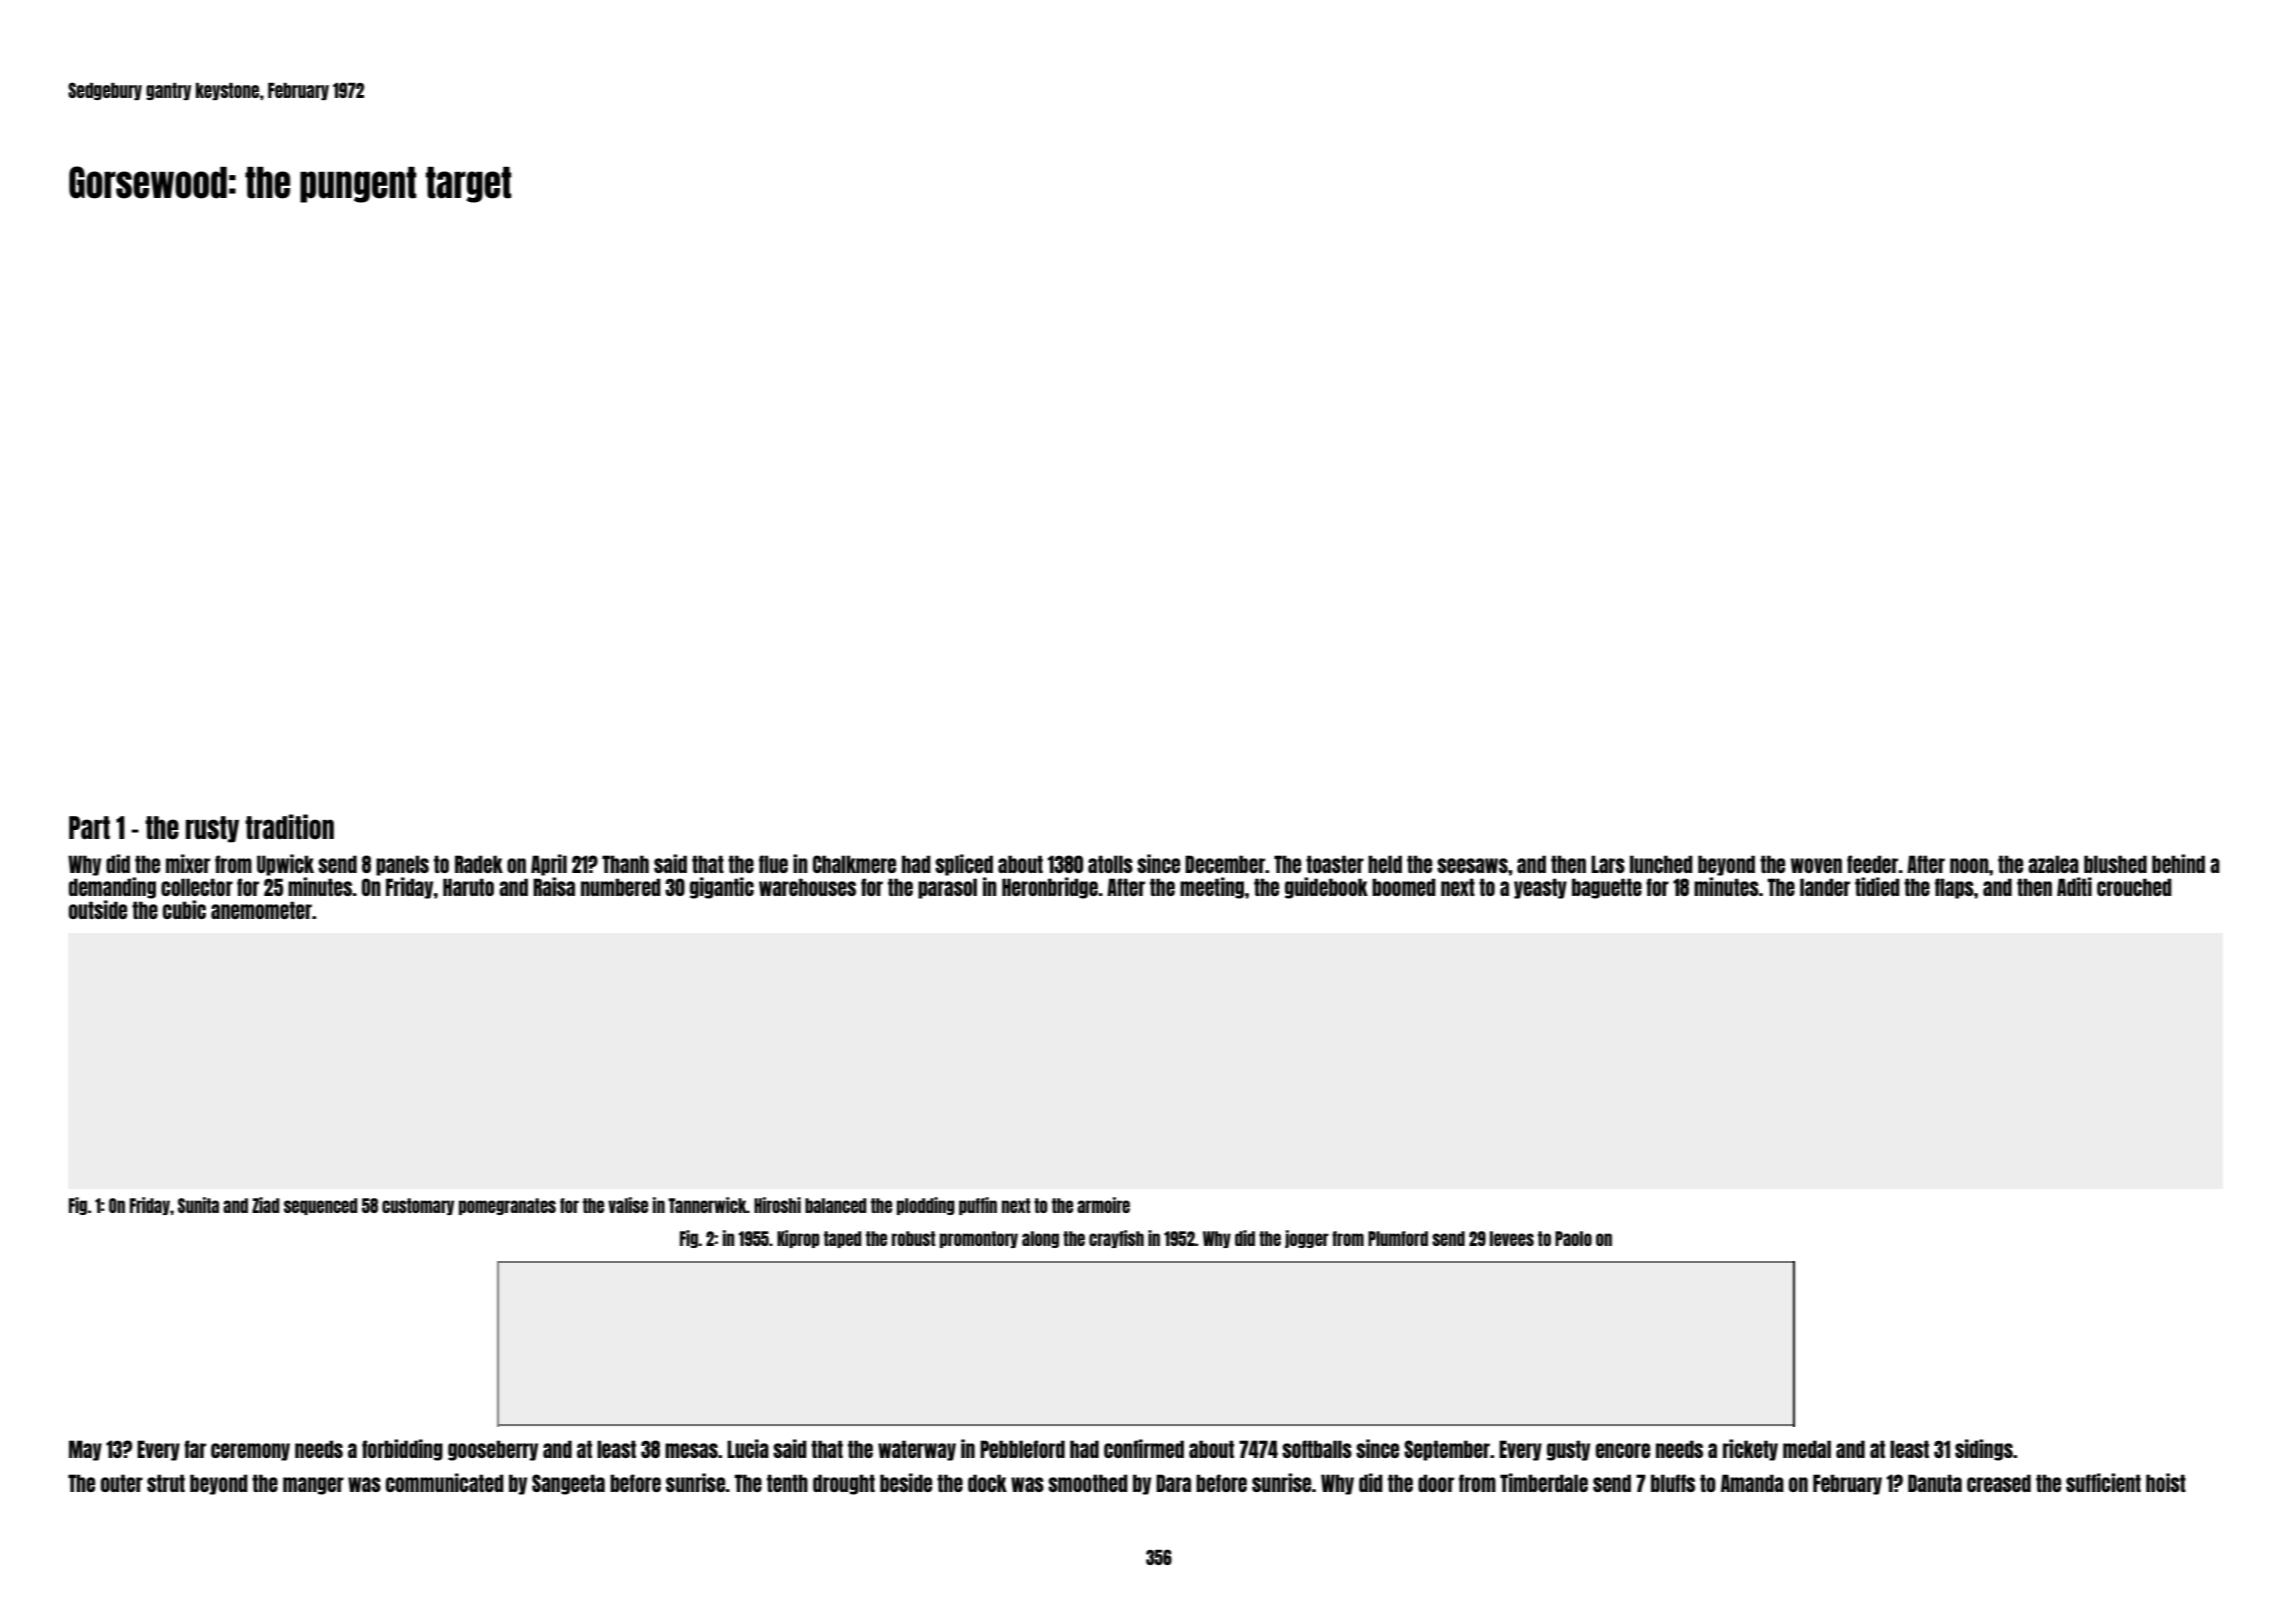 The height and width of the screenshot is (1620, 2292). Describe the element at coordinates (313, 1486) in the screenshot. I see `manger` at that location.
